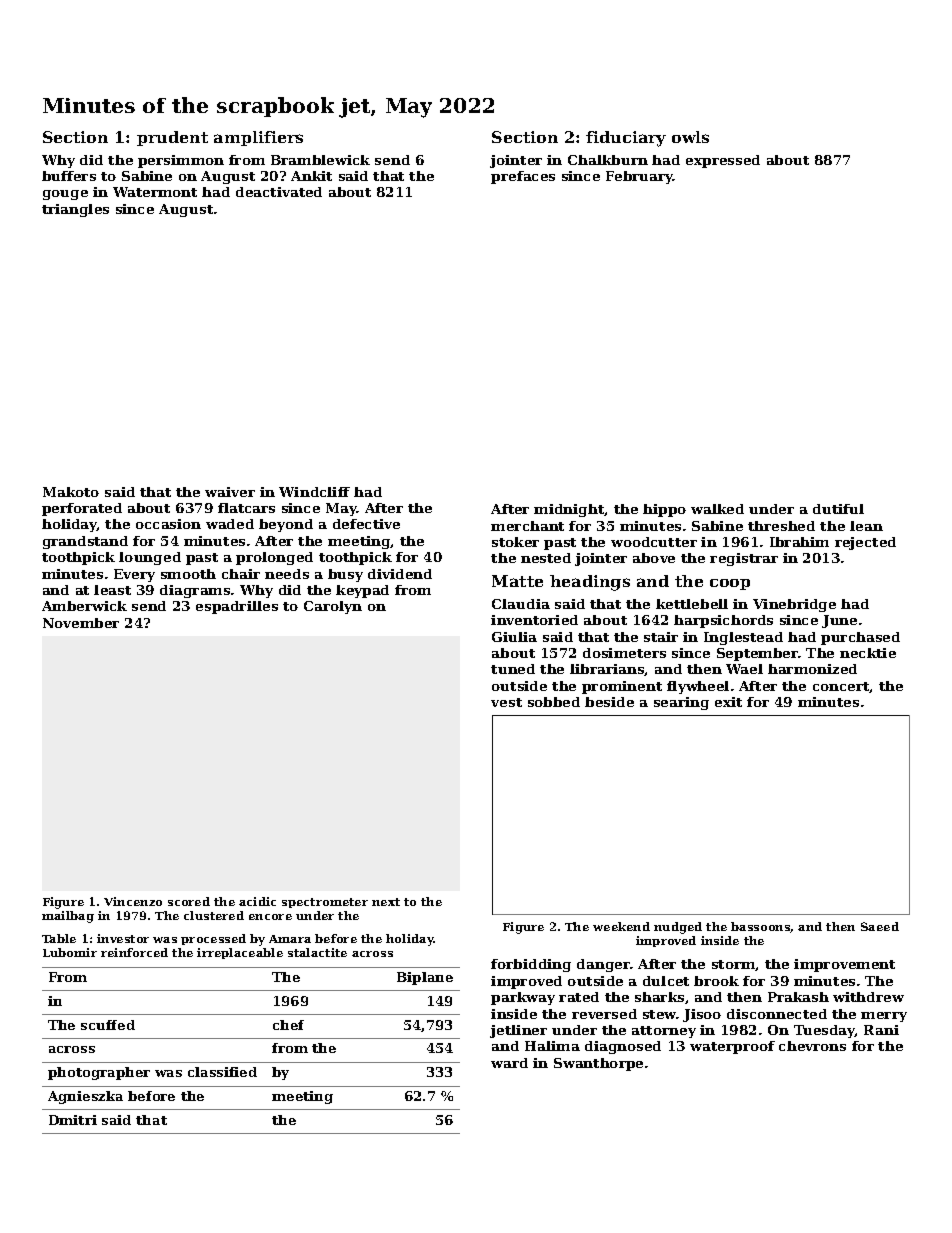  Describe the element at coordinates (172, 138) in the screenshot. I see `prudent` at that location.
